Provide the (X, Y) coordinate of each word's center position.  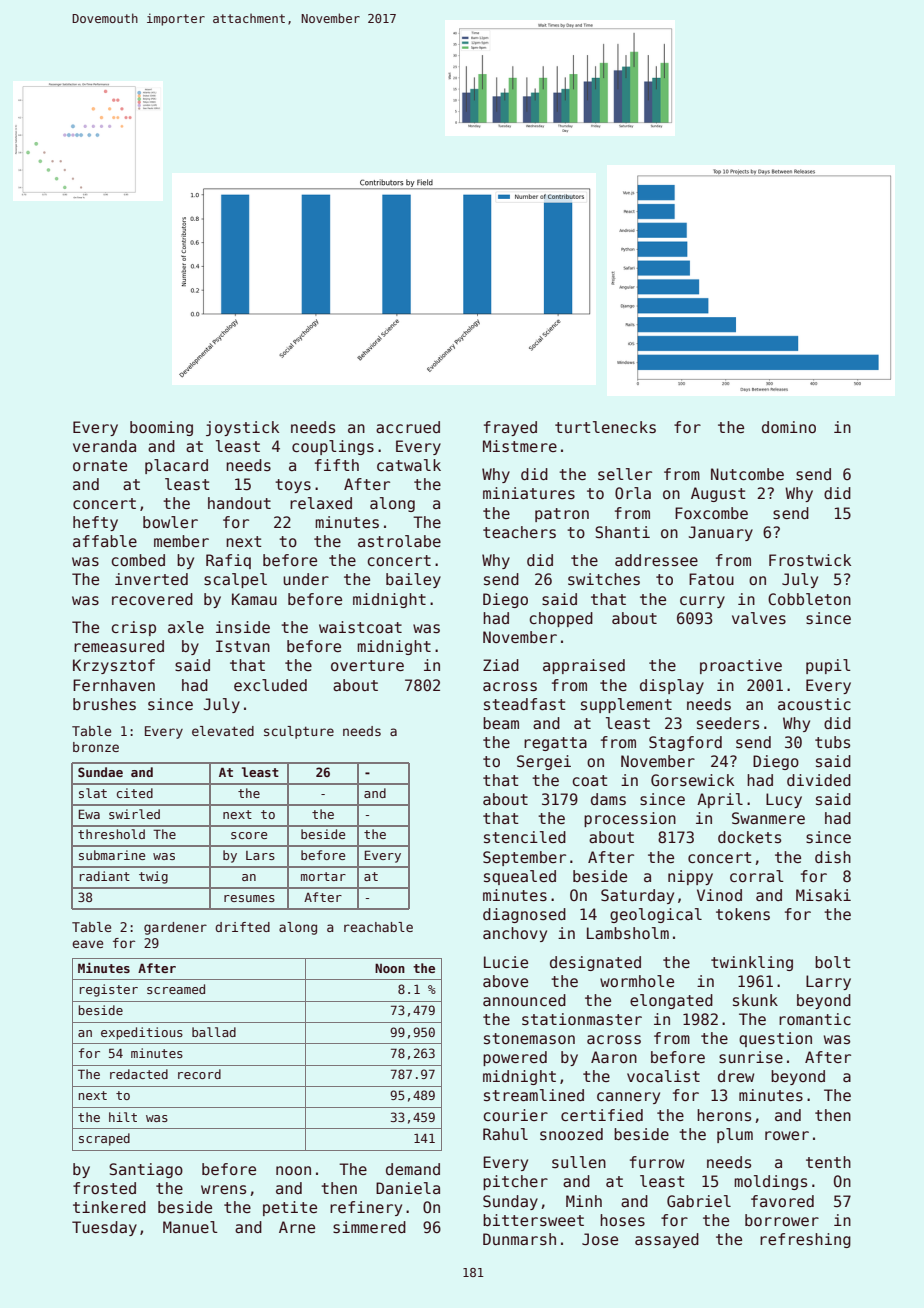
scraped (104, 1139)
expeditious (142, 1033)
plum (735, 1135)
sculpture (299, 732)
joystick (242, 428)
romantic (815, 1019)
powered (515, 1058)
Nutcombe (747, 474)
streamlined (534, 1095)
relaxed (321, 503)
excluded (270, 685)
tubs (832, 742)
